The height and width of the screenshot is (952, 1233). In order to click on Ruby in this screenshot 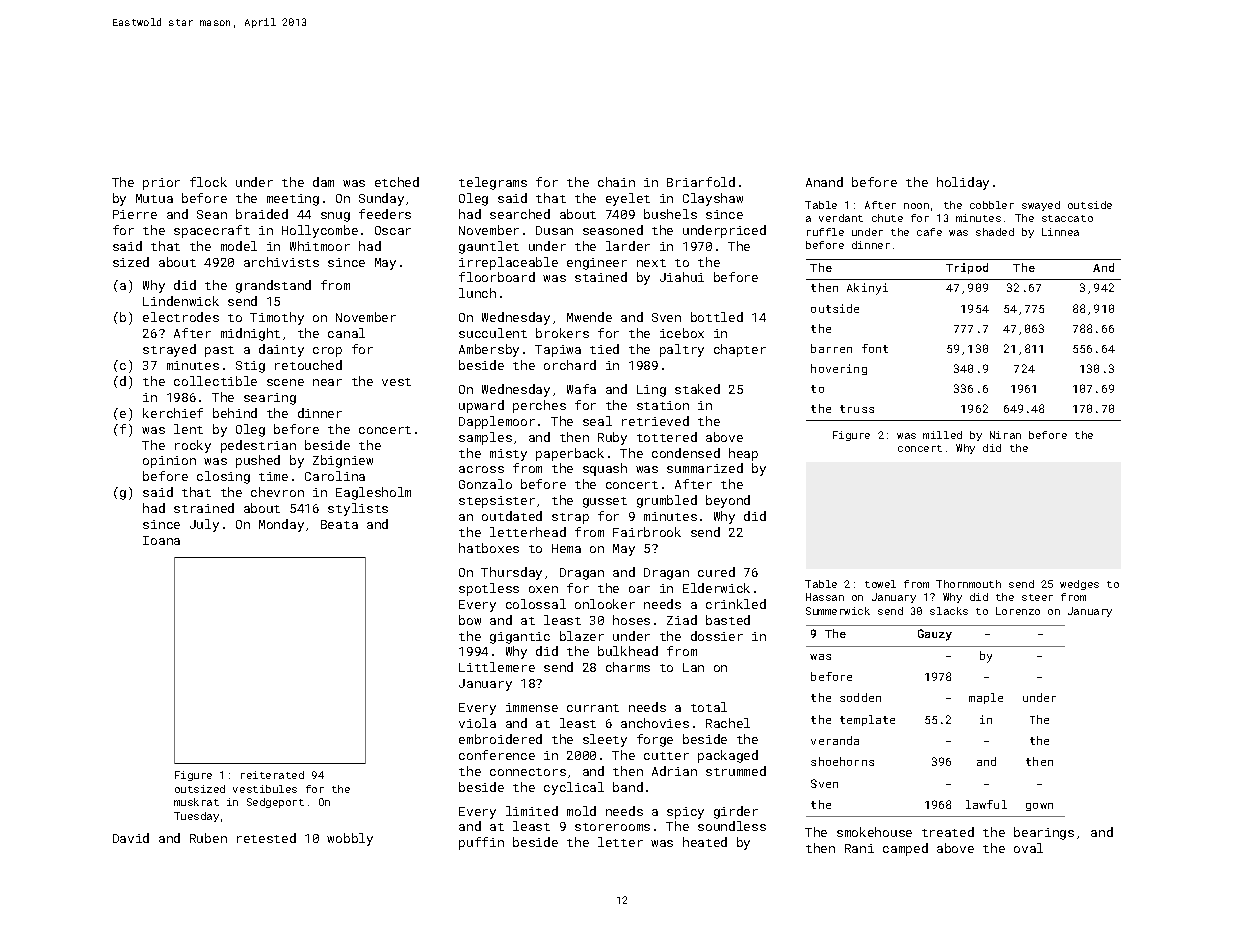, I will do `click(612, 438)`.
